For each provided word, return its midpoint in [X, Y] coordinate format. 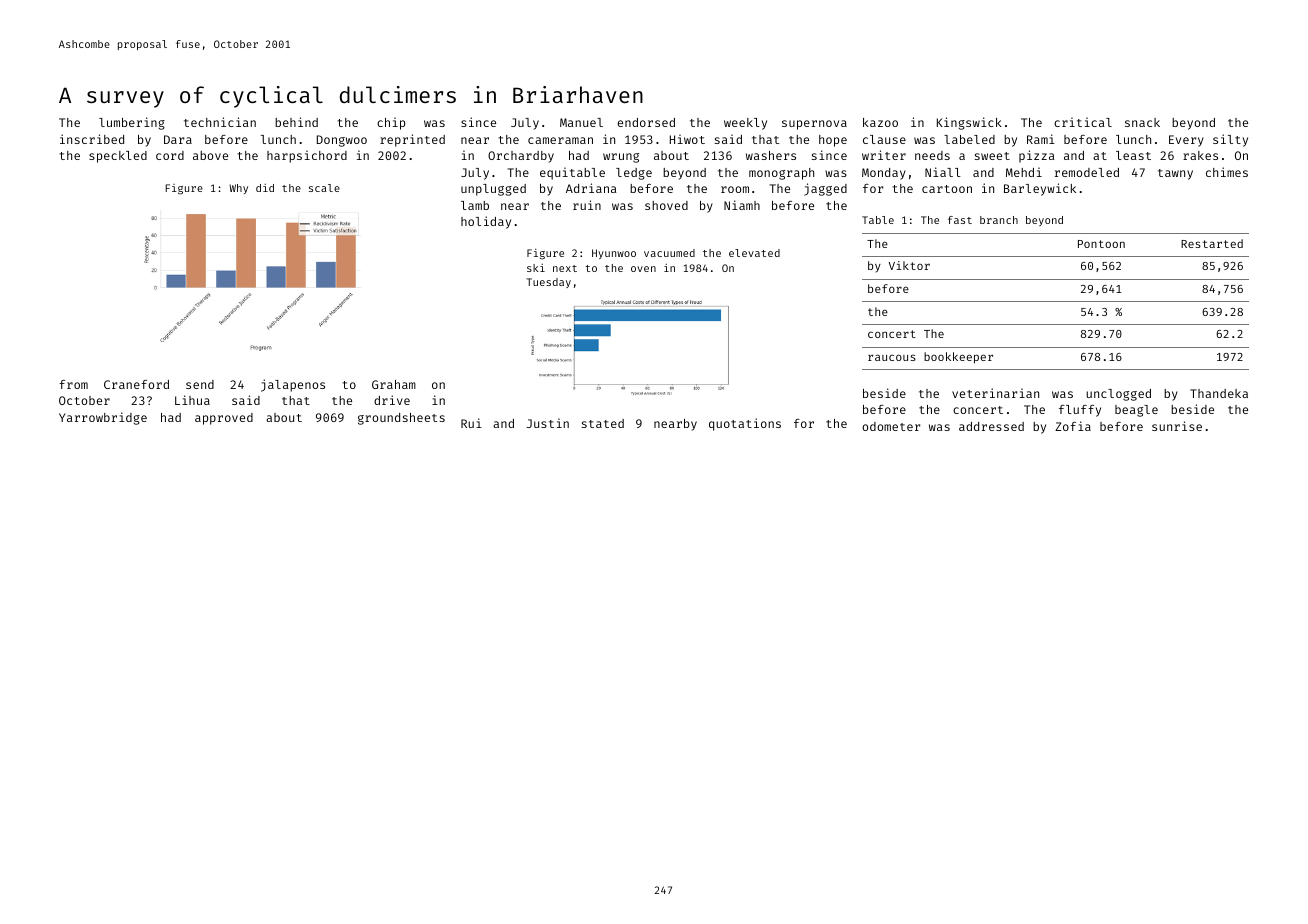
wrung [621, 158]
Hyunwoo [614, 254]
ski [536, 268]
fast [960, 220]
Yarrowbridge [103, 418]
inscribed [92, 139]
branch [999, 220]
